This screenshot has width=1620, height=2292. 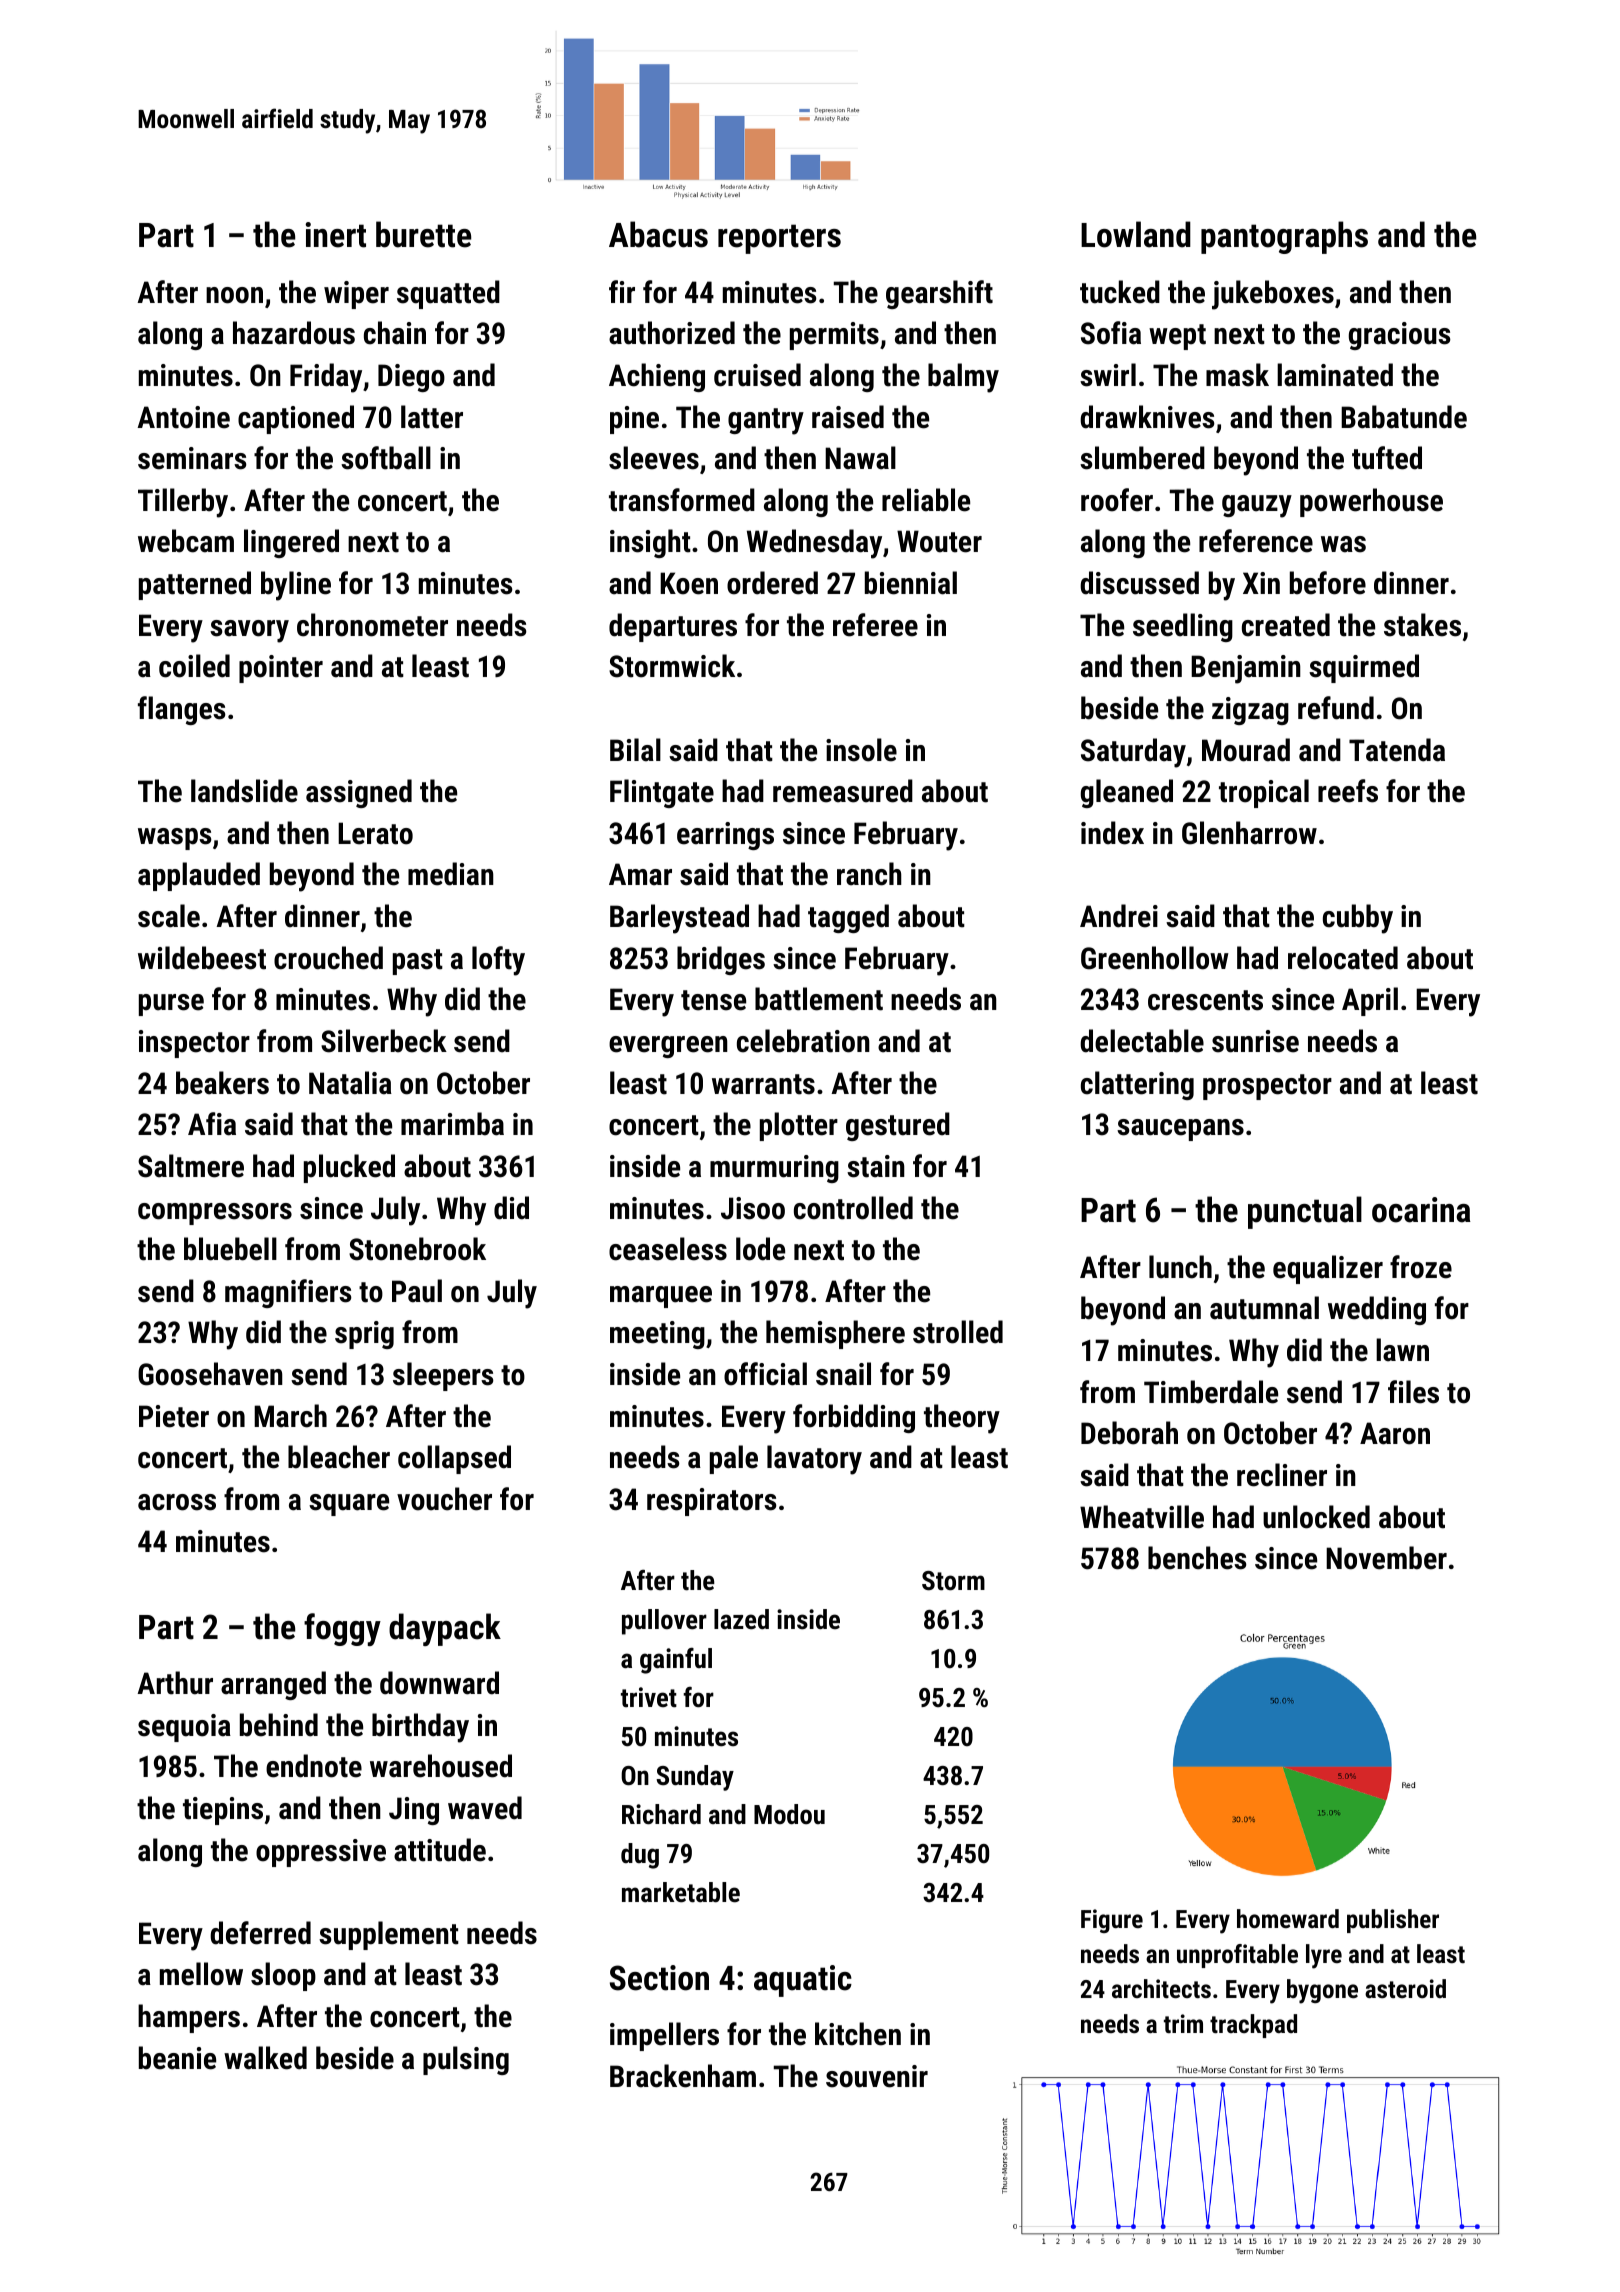 What do you see at coordinates (1288, 1918) in the screenshot?
I see `homeward` at bounding box center [1288, 1918].
